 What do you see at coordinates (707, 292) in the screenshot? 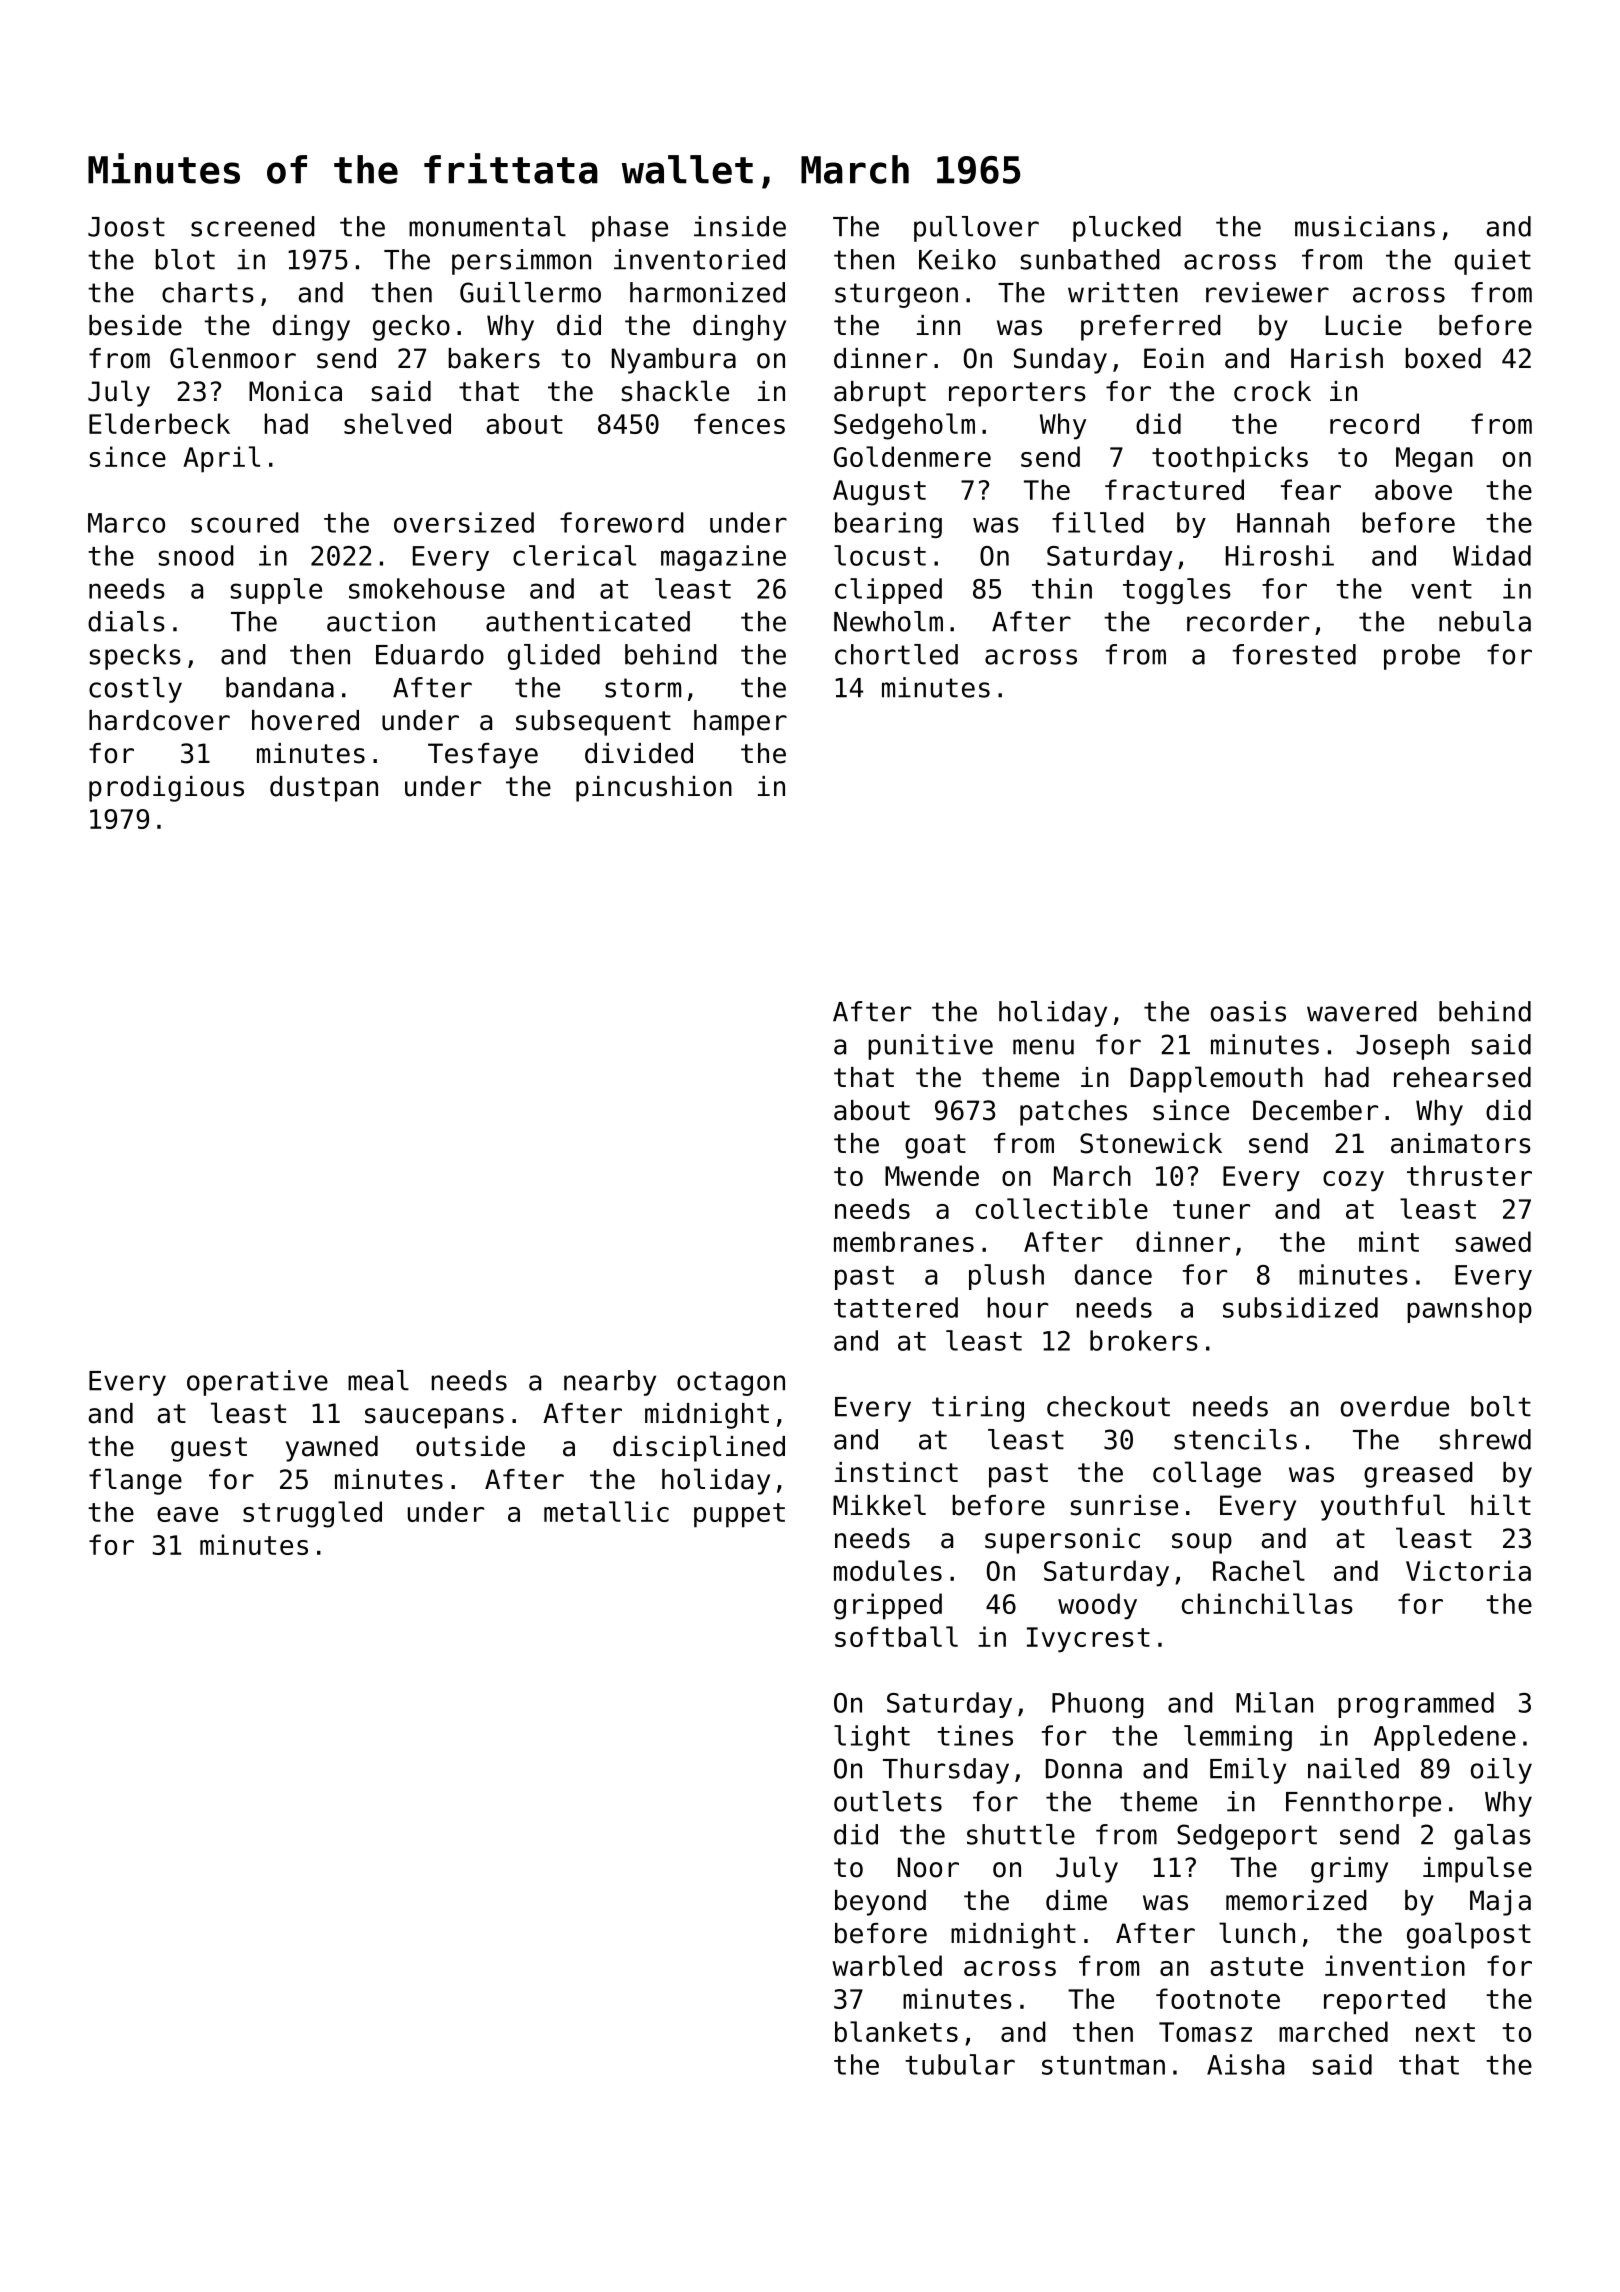
I see `harmonized` at bounding box center [707, 292].
